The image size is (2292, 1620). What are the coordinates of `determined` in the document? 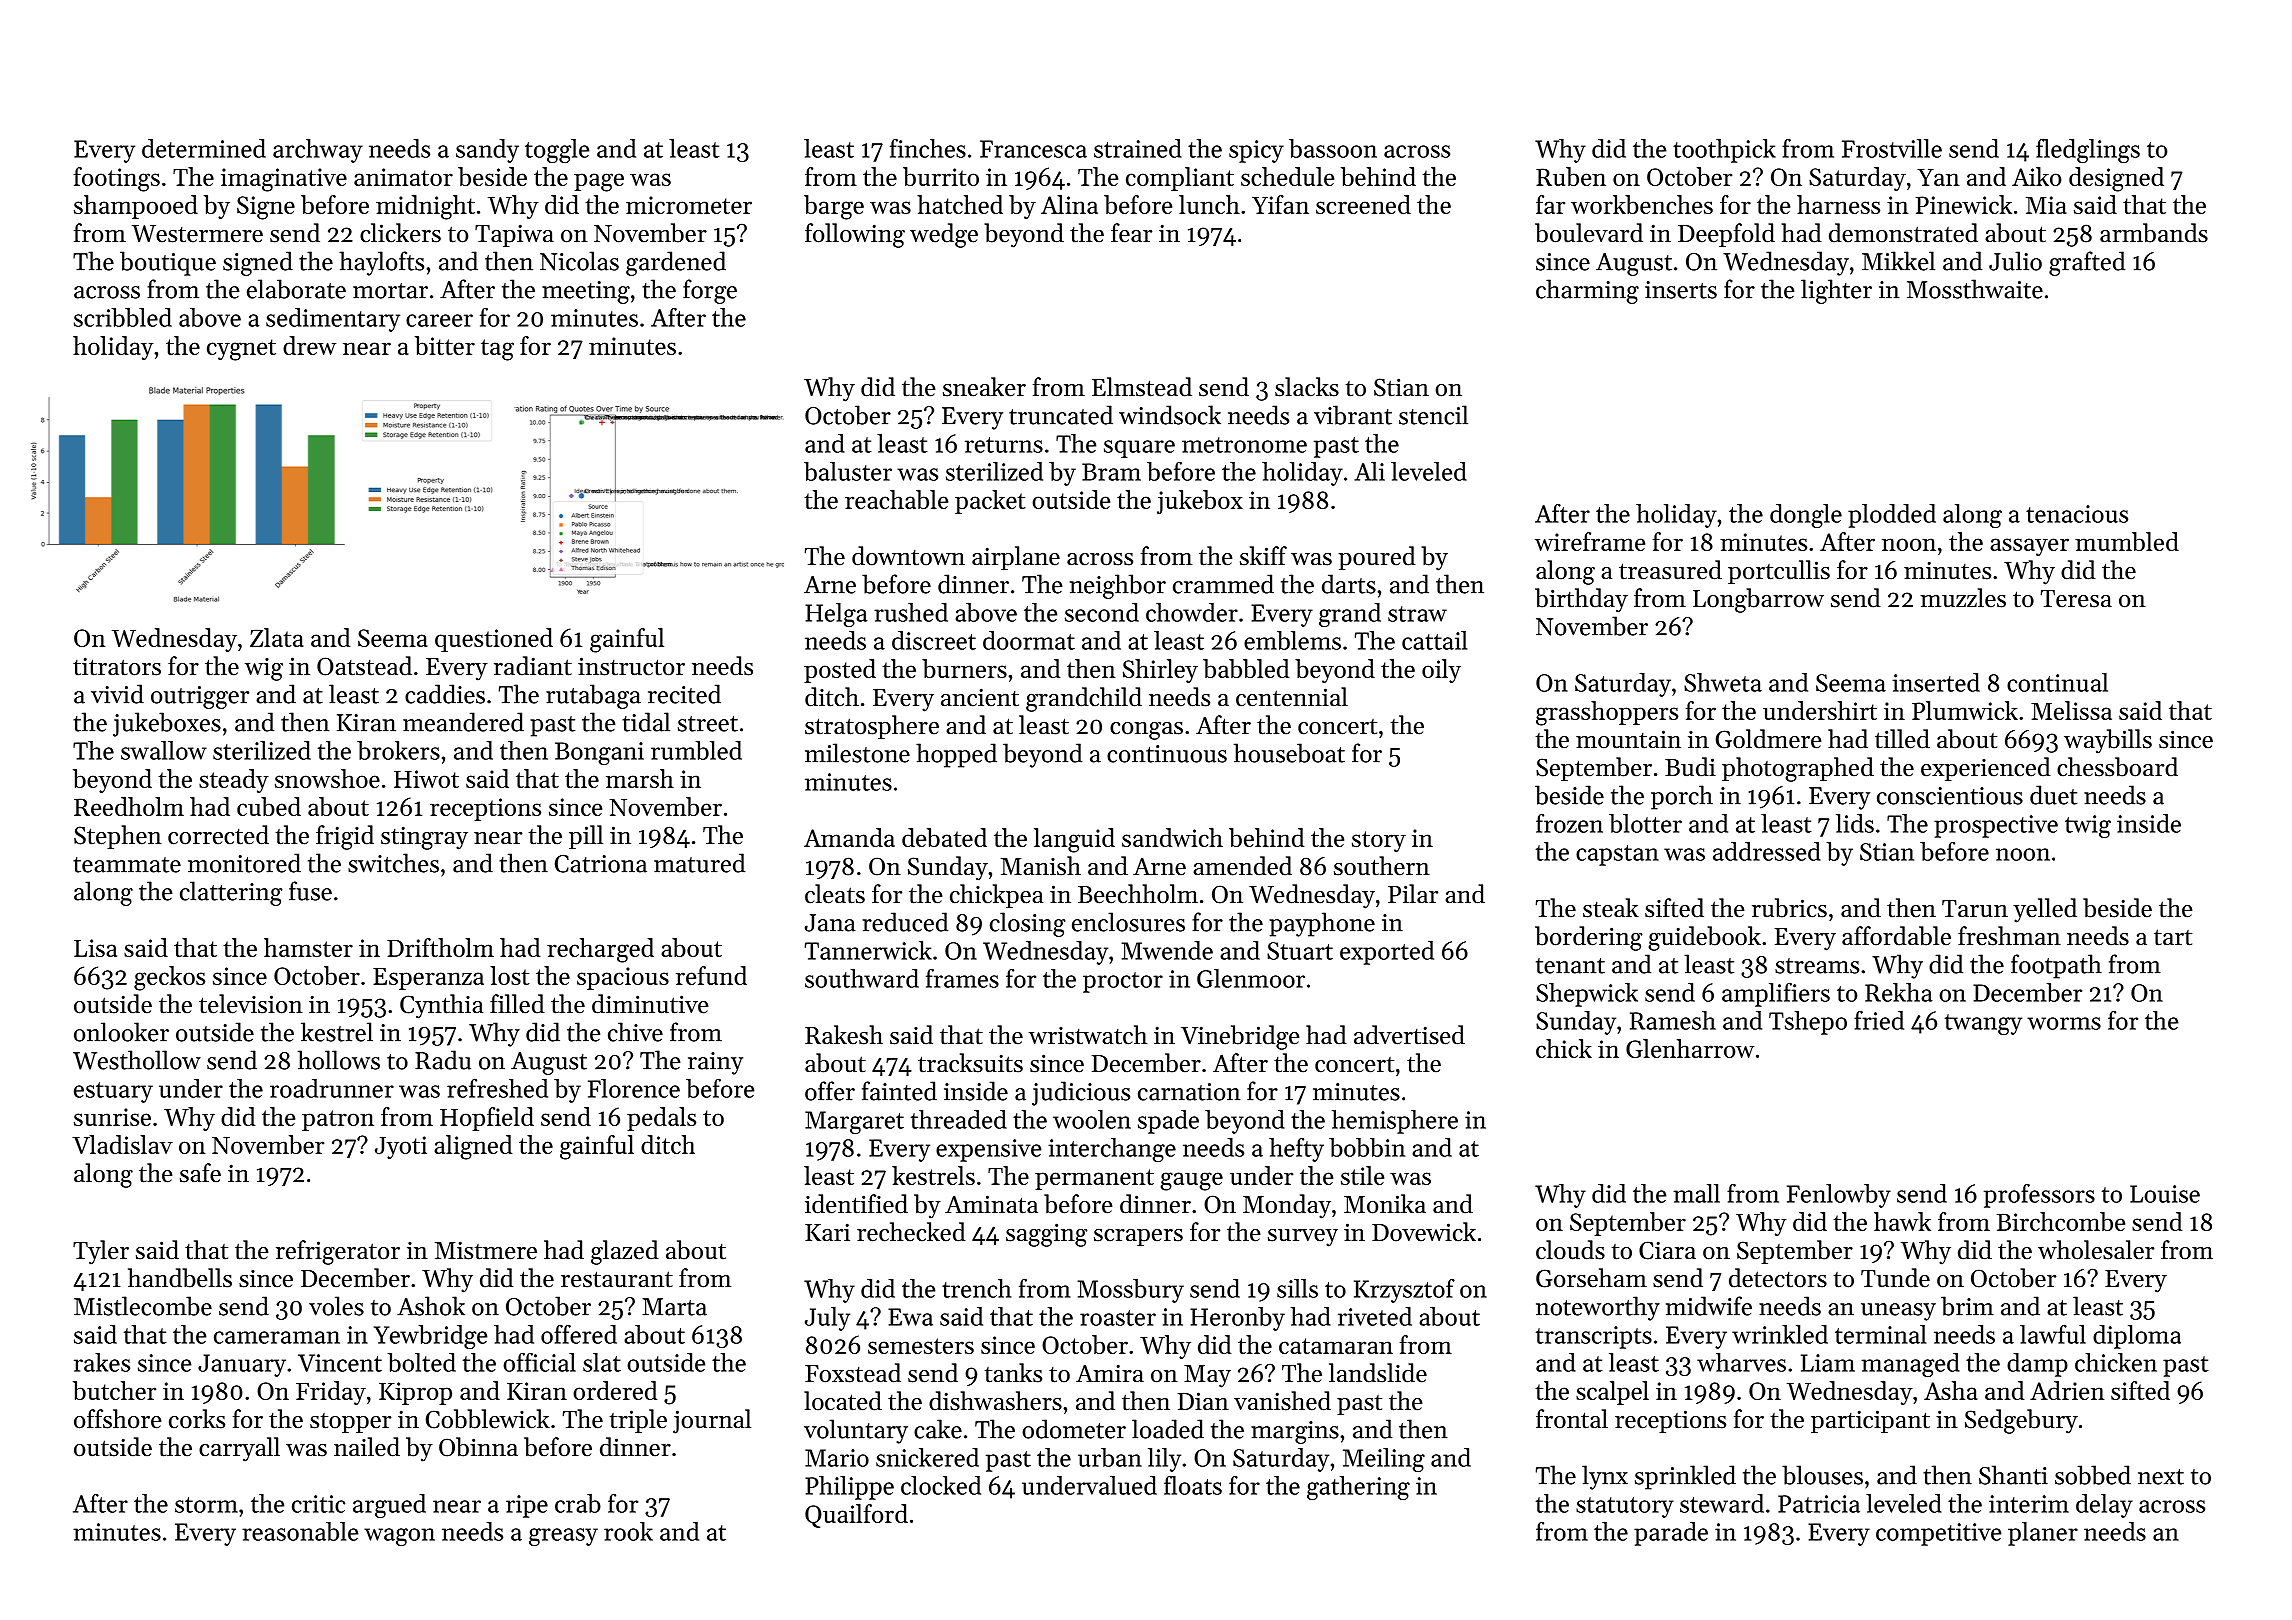 It's located at (204, 148).
